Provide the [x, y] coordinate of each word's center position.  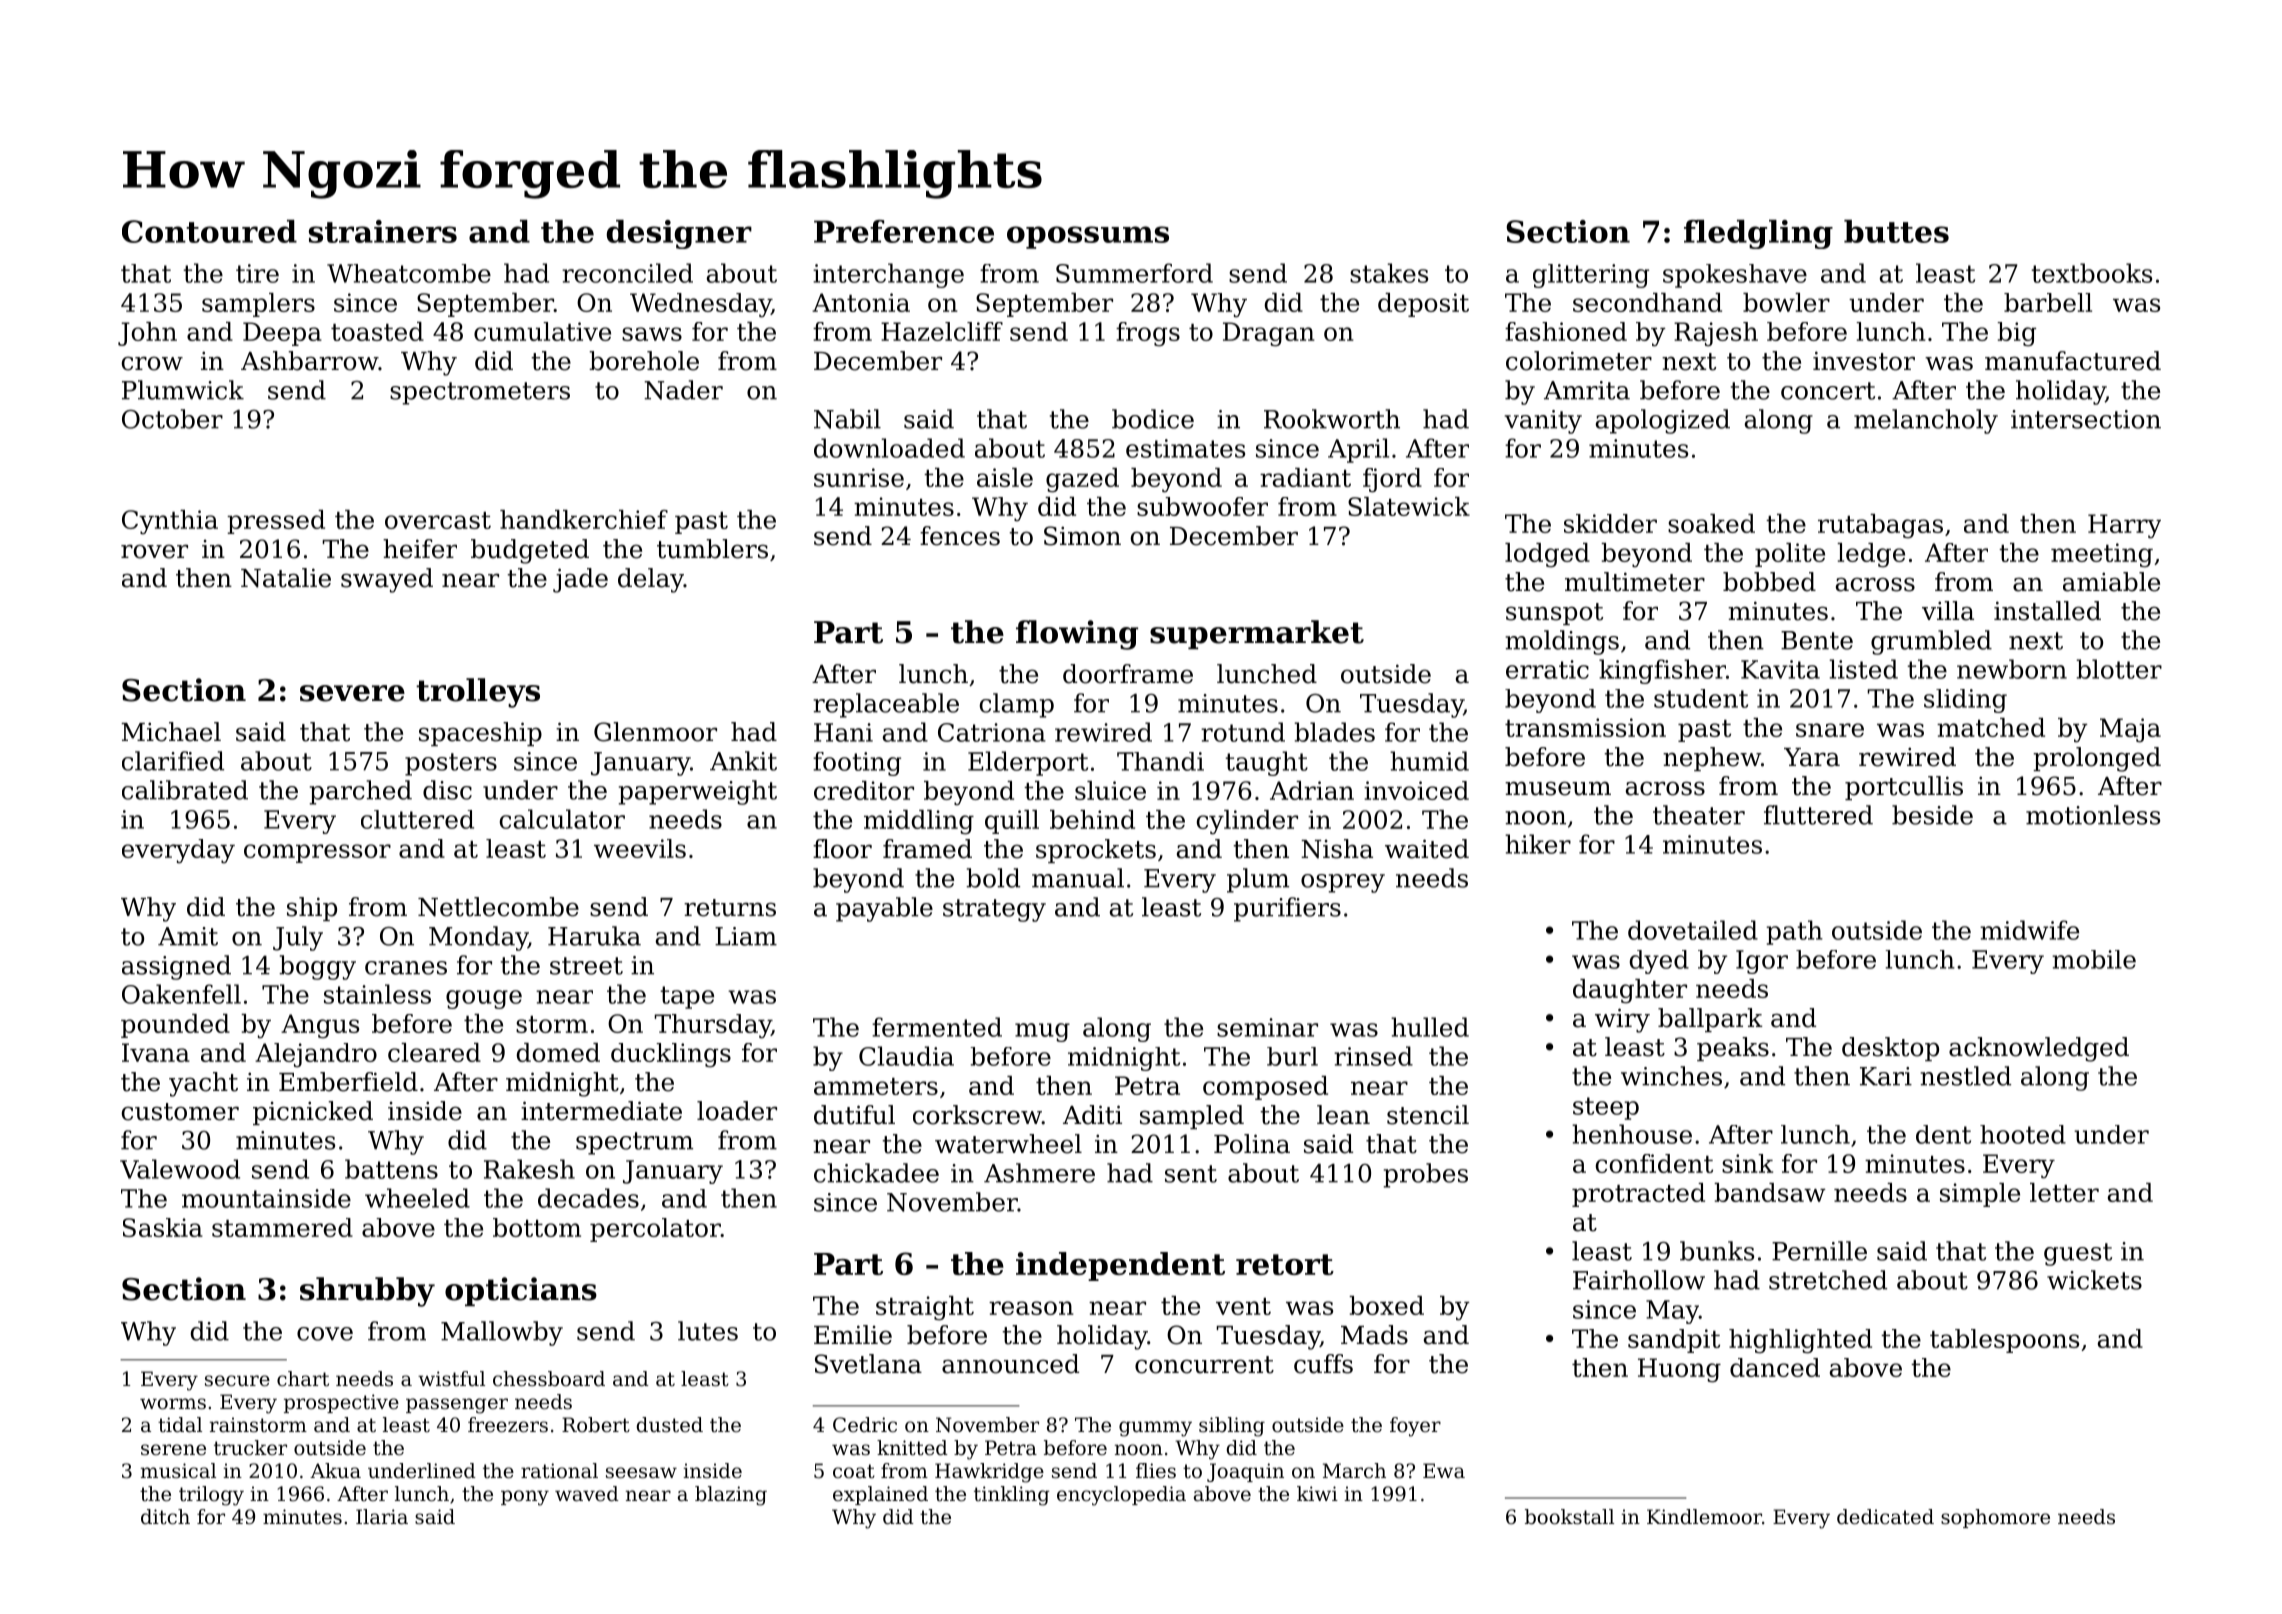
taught [1267, 763]
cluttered [417, 819]
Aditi [1092, 1115]
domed [558, 1052]
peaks [1733, 1049]
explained [880, 1495]
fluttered [1818, 815]
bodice [1153, 419]
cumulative [542, 331]
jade [580, 580]
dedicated [1885, 1517]
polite [1790, 555]
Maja [2130, 730]
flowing [1077, 635]
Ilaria [382, 1517]
